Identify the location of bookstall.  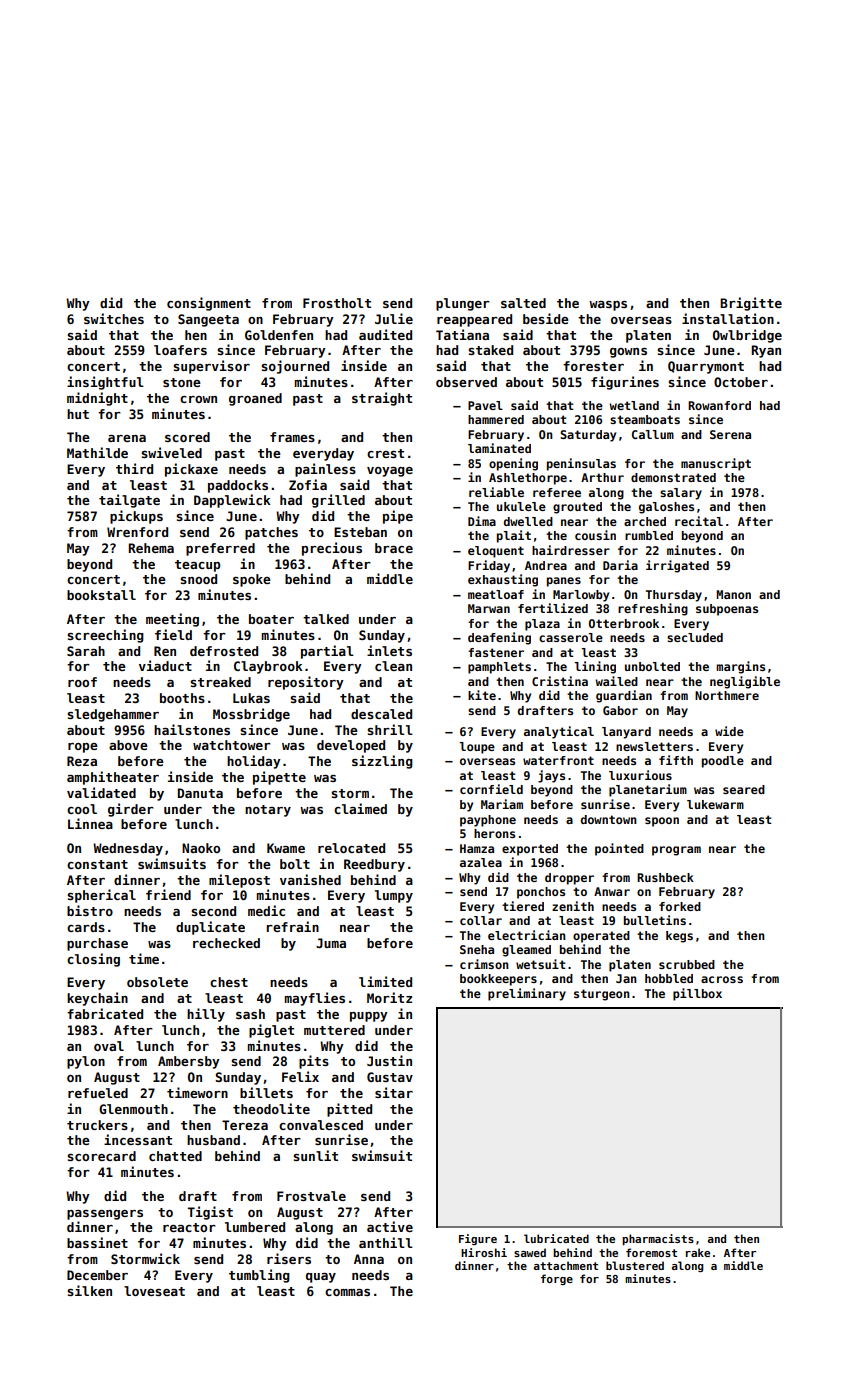
(101, 595).
